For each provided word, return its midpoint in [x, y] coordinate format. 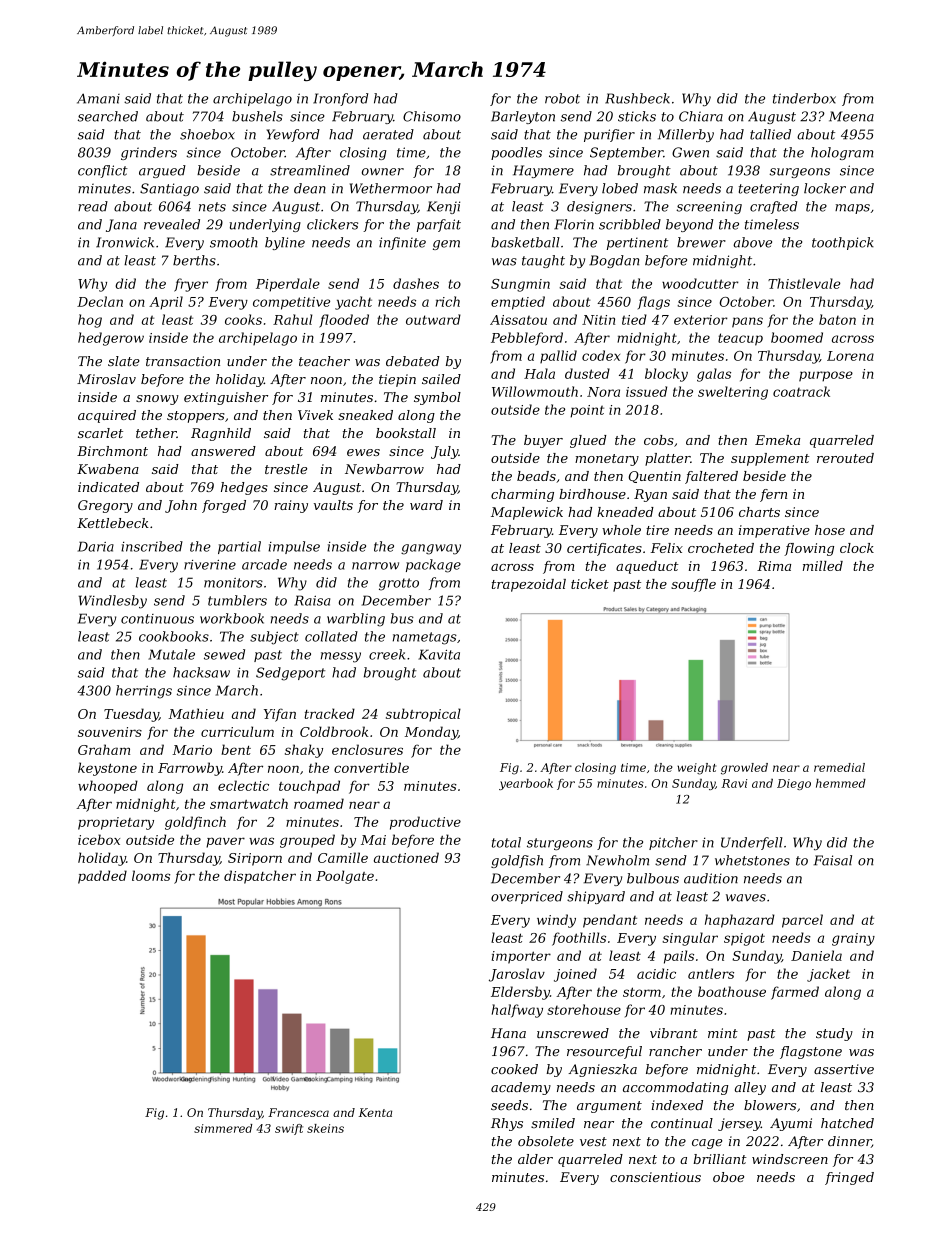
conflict [103, 171]
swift [289, 1129]
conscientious [655, 1177]
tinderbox [804, 98]
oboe [728, 1177]
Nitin [598, 320]
